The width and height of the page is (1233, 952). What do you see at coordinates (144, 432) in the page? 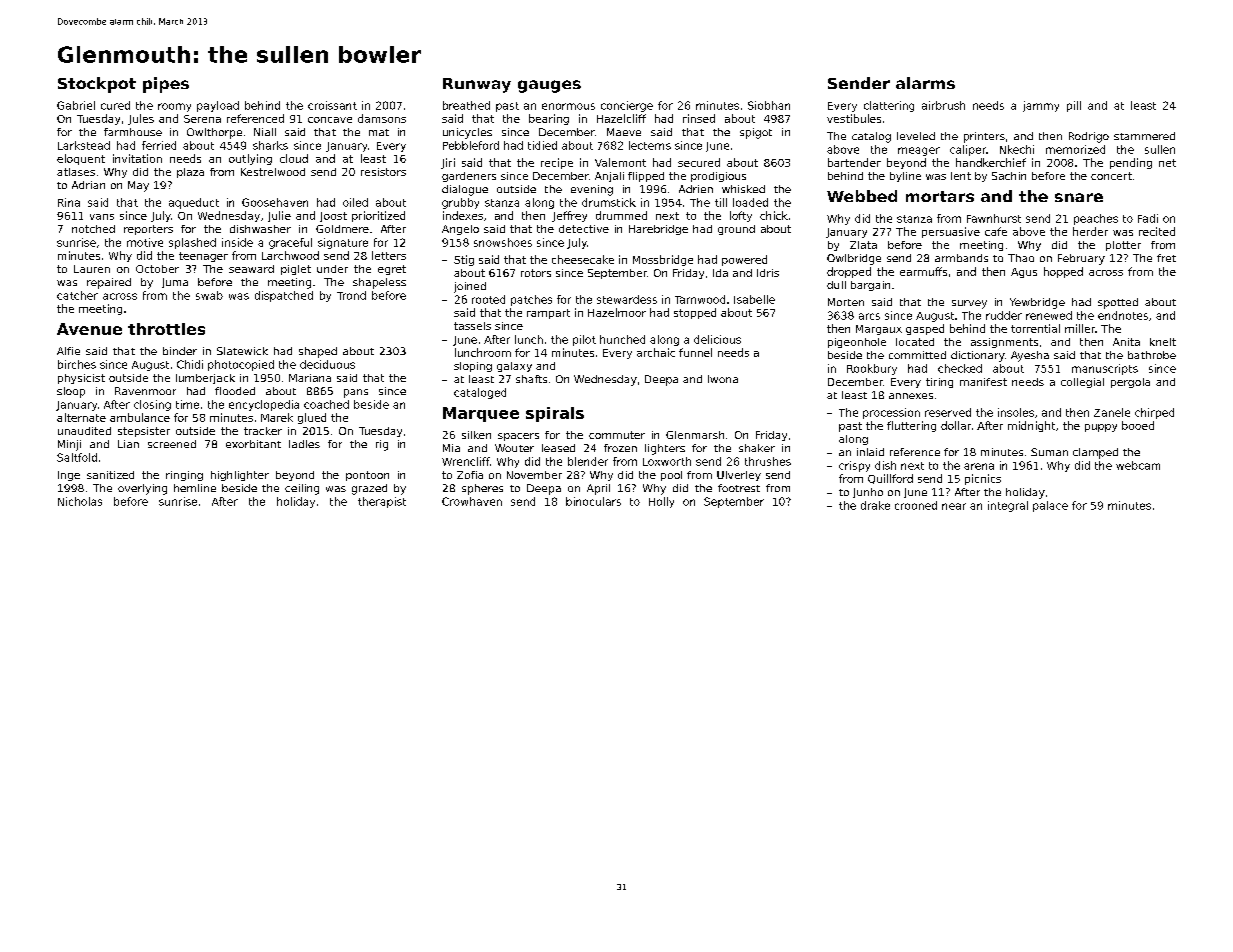
I see `stepsister` at bounding box center [144, 432].
